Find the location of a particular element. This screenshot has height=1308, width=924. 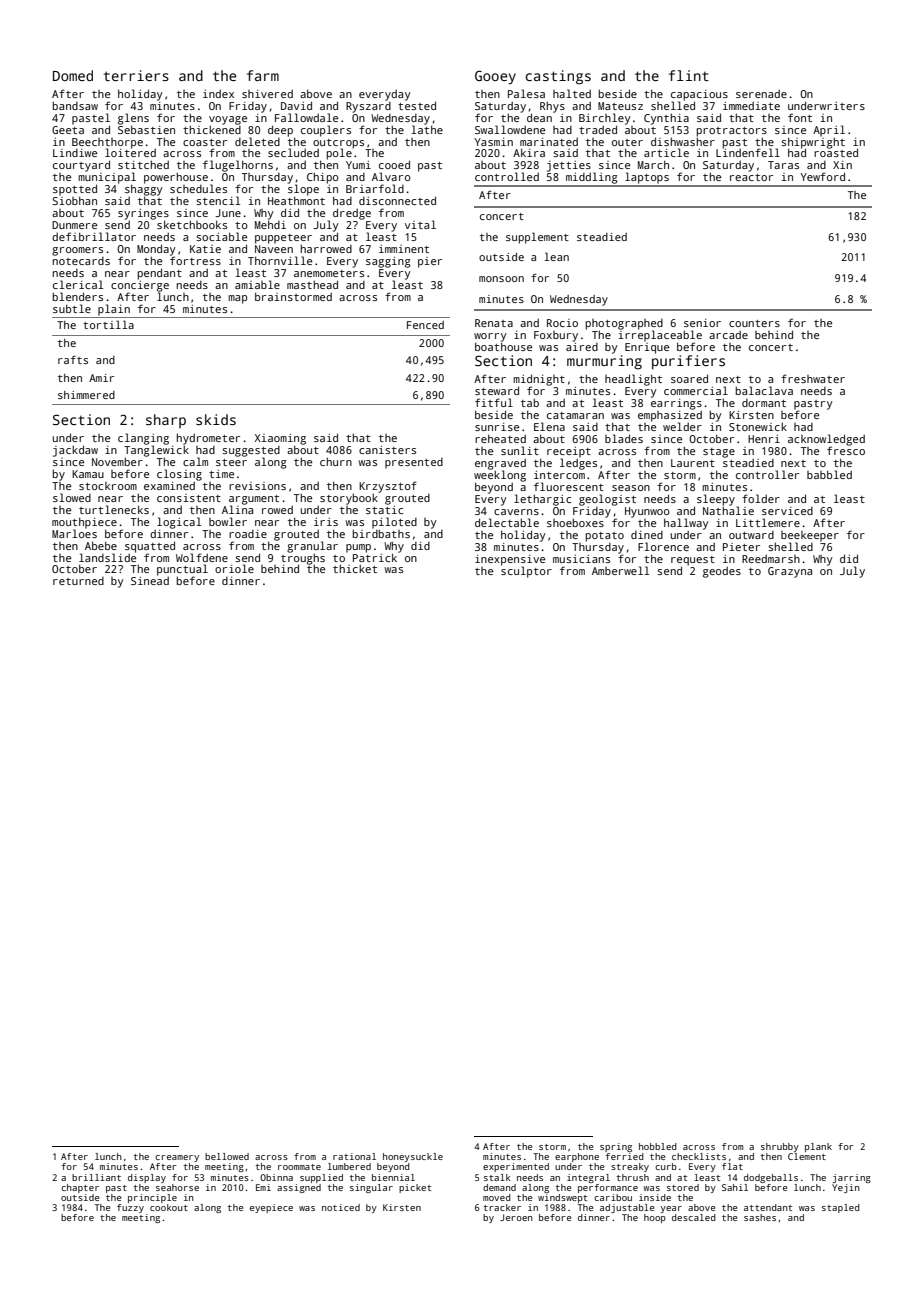

farm is located at coordinates (263, 75).
